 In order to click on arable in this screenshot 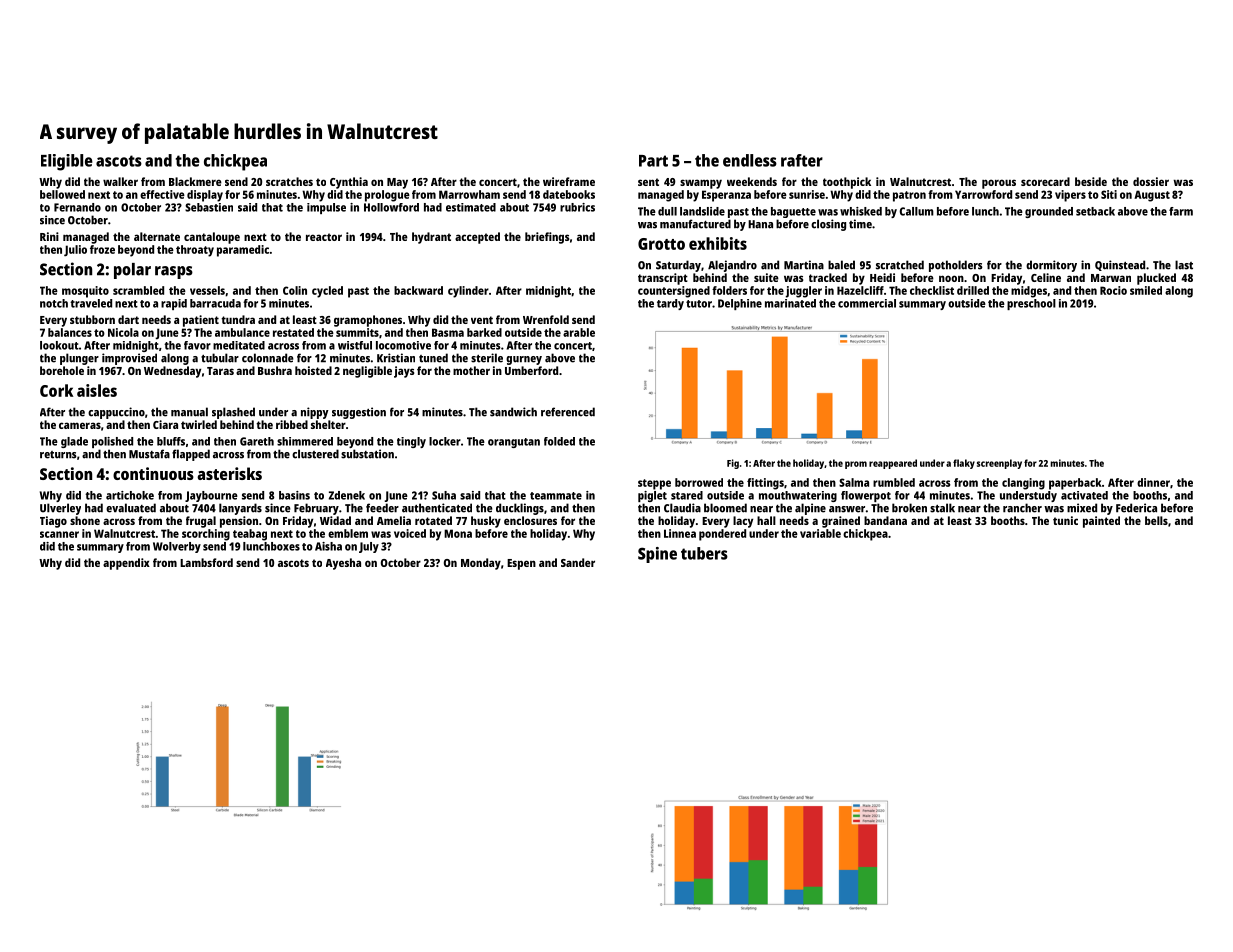, I will do `click(579, 332)`.
